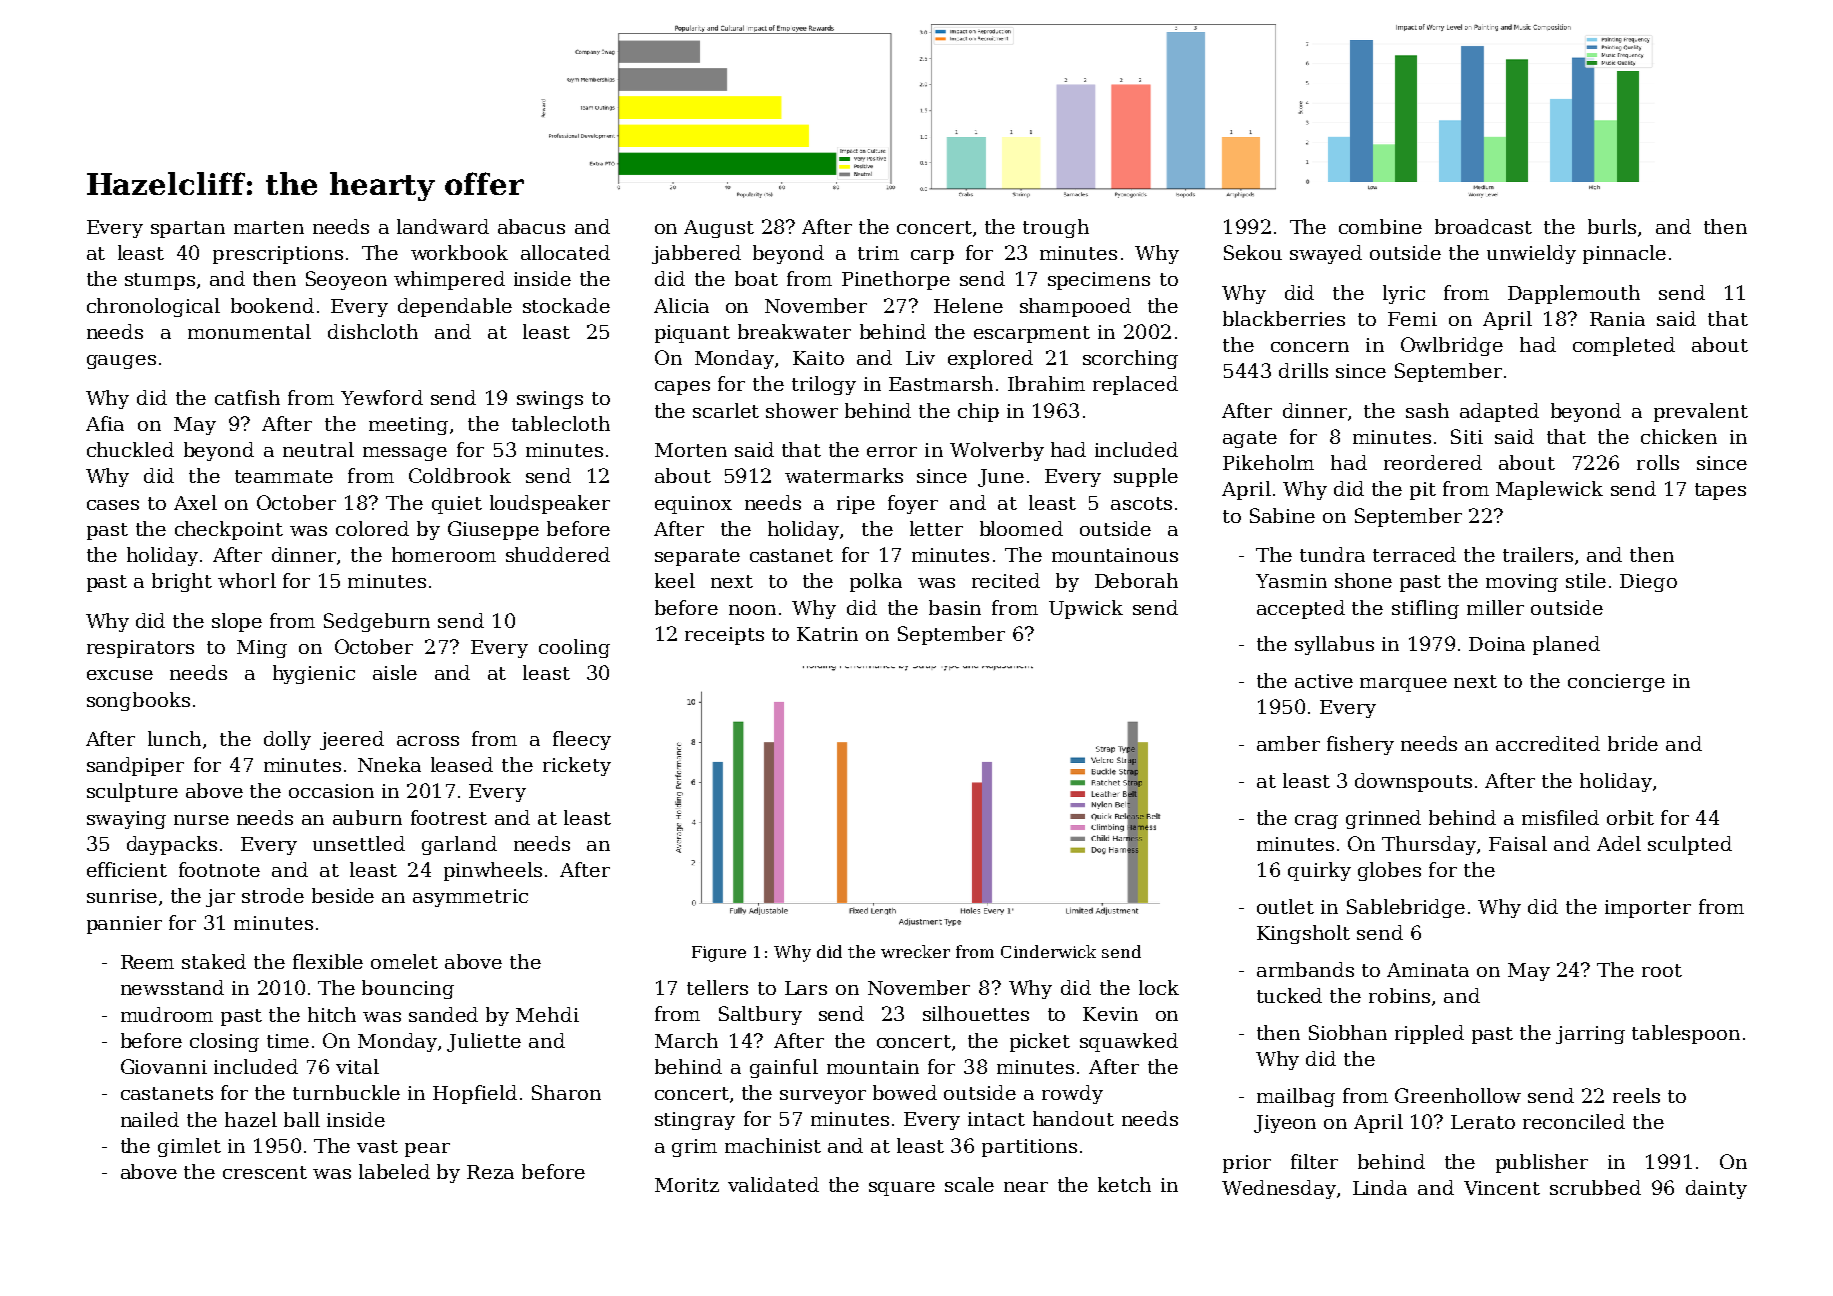  Describe the element at coordinates (724, 636) in the screenshot. I see `receipts` at that location.
